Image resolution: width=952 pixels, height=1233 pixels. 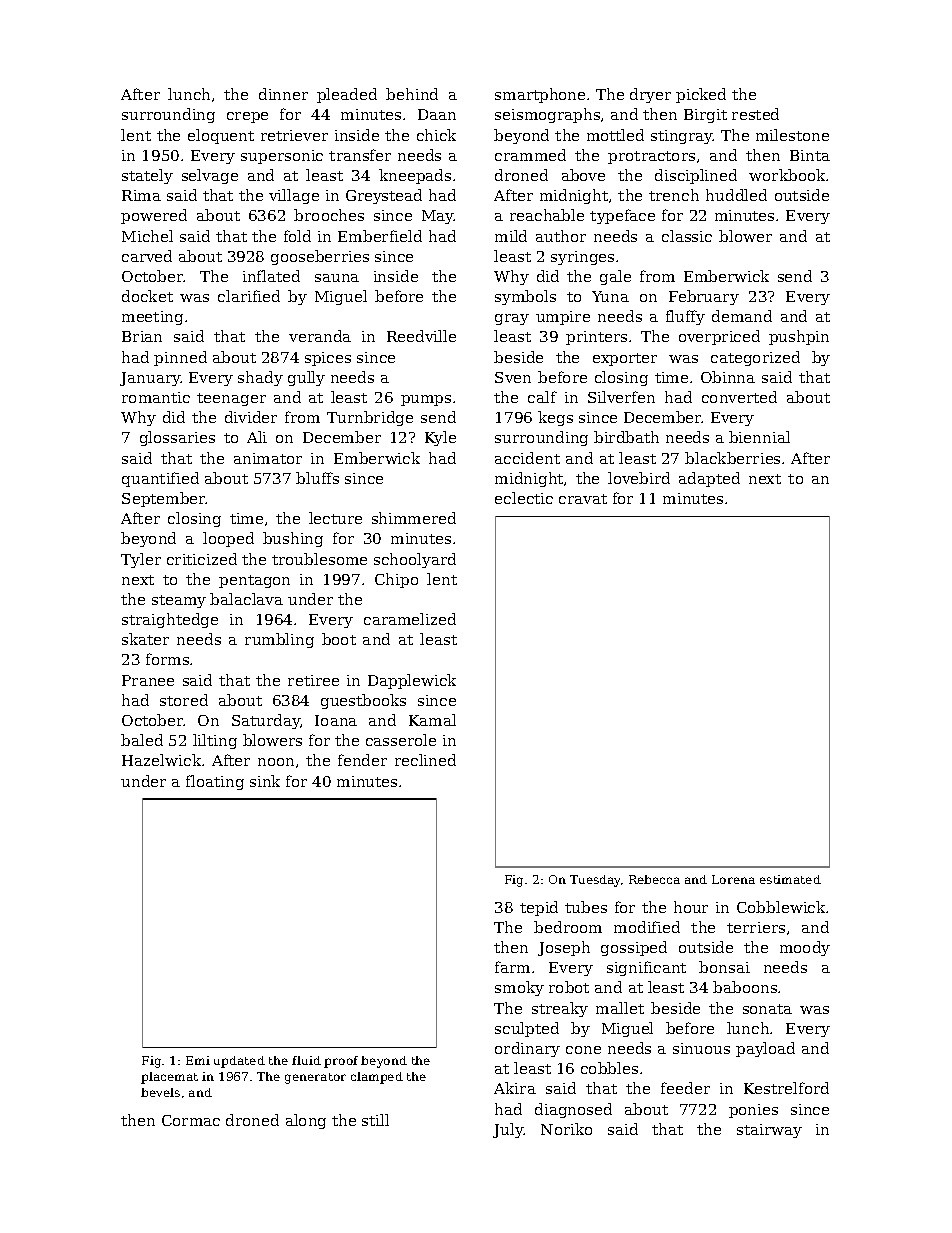 What do you see at coordinates (313, 680) in the image?
I see `retiree` at bounding box center [313, 680].
